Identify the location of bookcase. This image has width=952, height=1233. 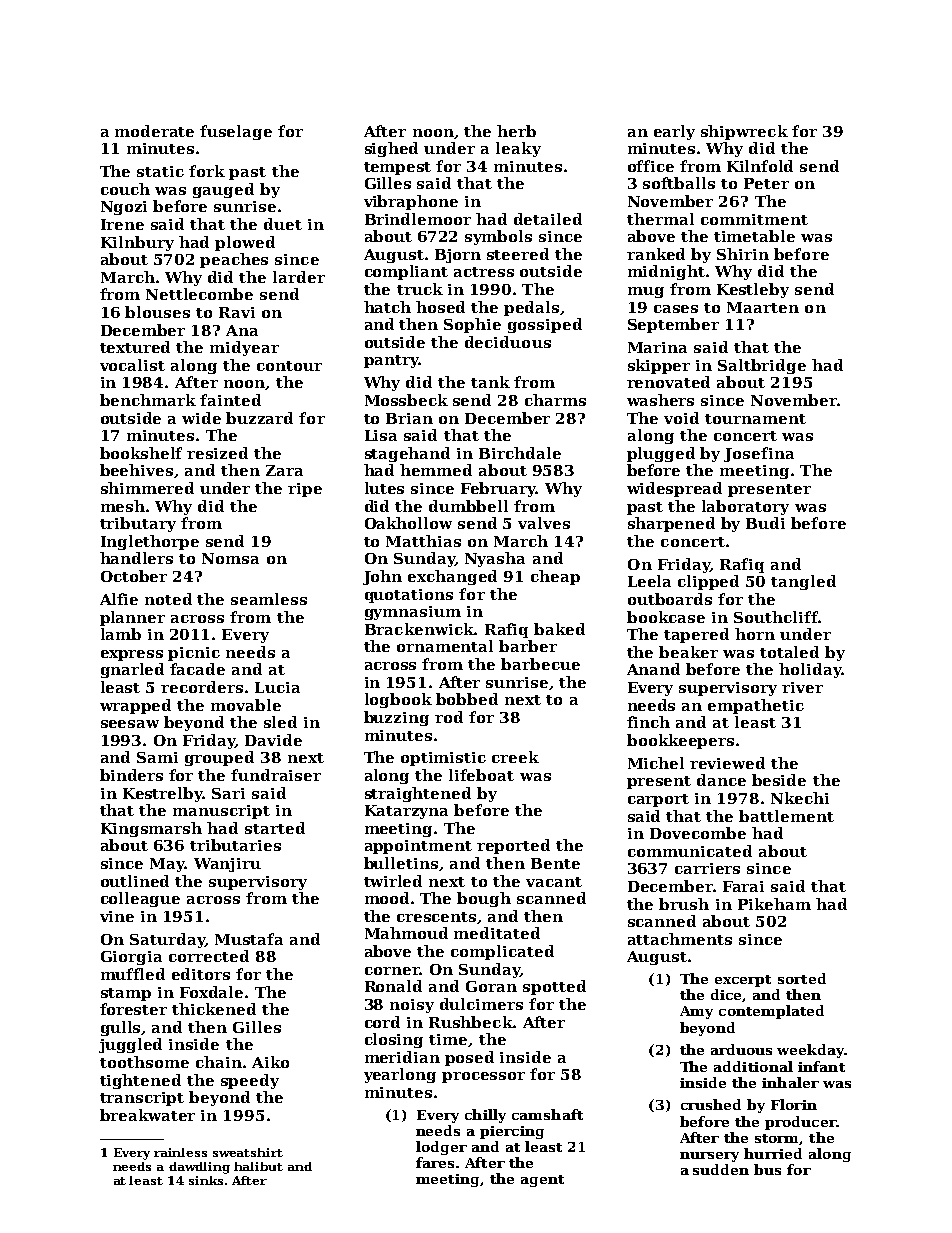
(666, 617).
